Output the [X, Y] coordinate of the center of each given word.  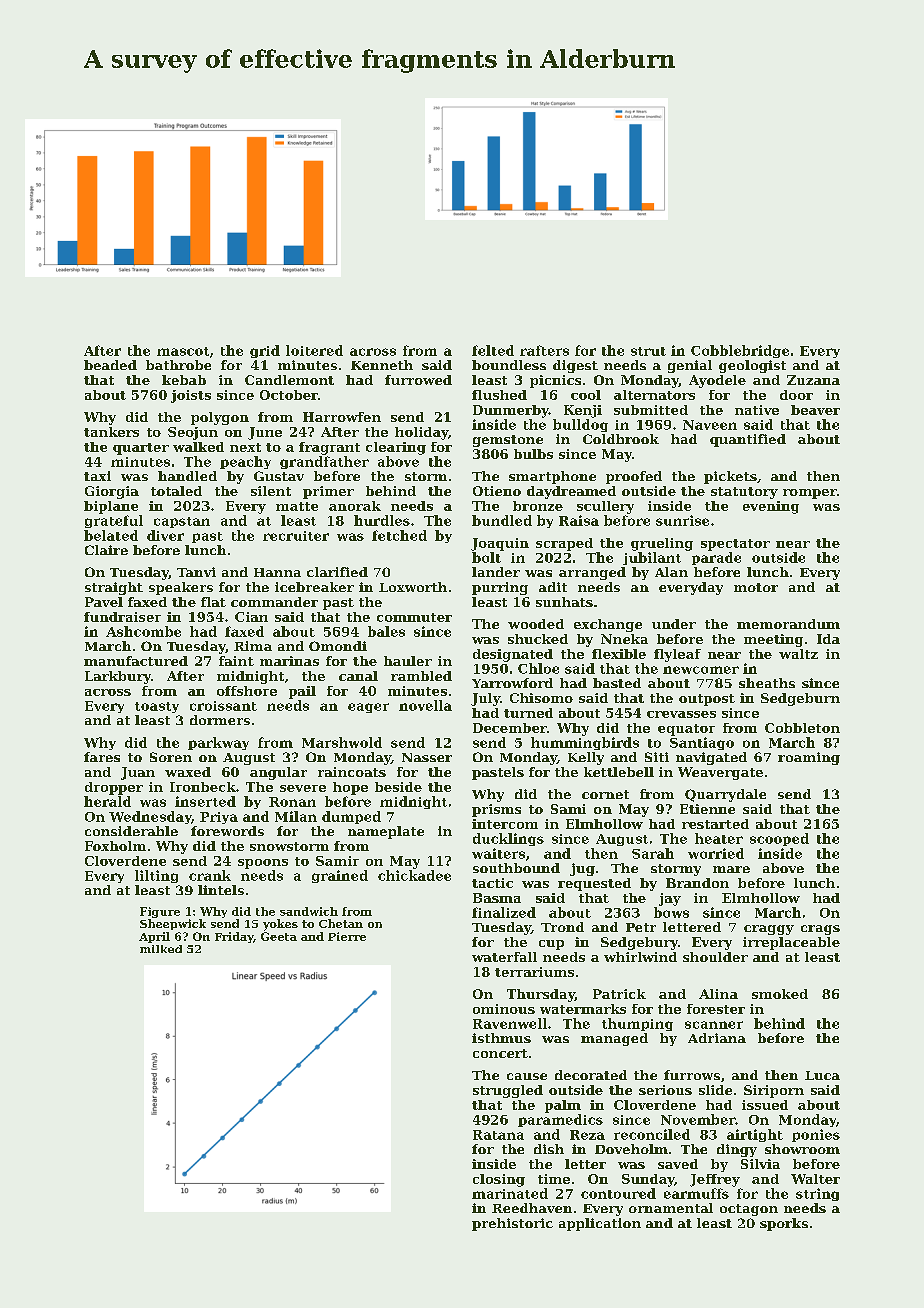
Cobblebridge [740, 351]
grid [265, 351]
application [600, 1224]
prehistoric [512, 1224]
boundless [509, 365]
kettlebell [619, 772]
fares [102, 757]
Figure [160, 912]
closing [499, 1180]
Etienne [707, 809]
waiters [498, 853]
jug [582, 869]
